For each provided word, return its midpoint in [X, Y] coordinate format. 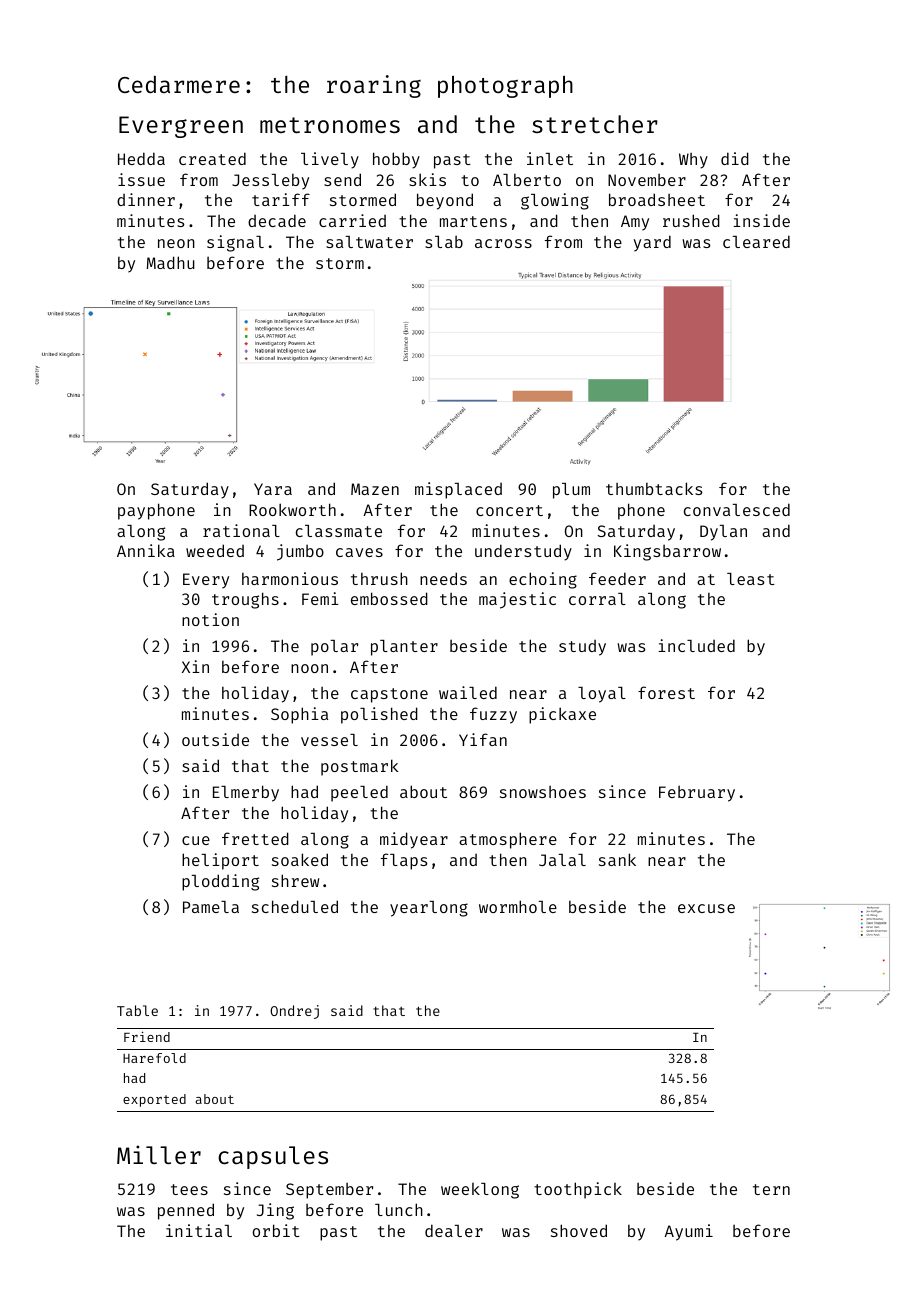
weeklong [480, 1191]
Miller [159, 1154]
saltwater [369, 242]
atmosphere [508, 840]
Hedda [141, 158]
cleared [756, 241]
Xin [195, 666]
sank [617, 859]
